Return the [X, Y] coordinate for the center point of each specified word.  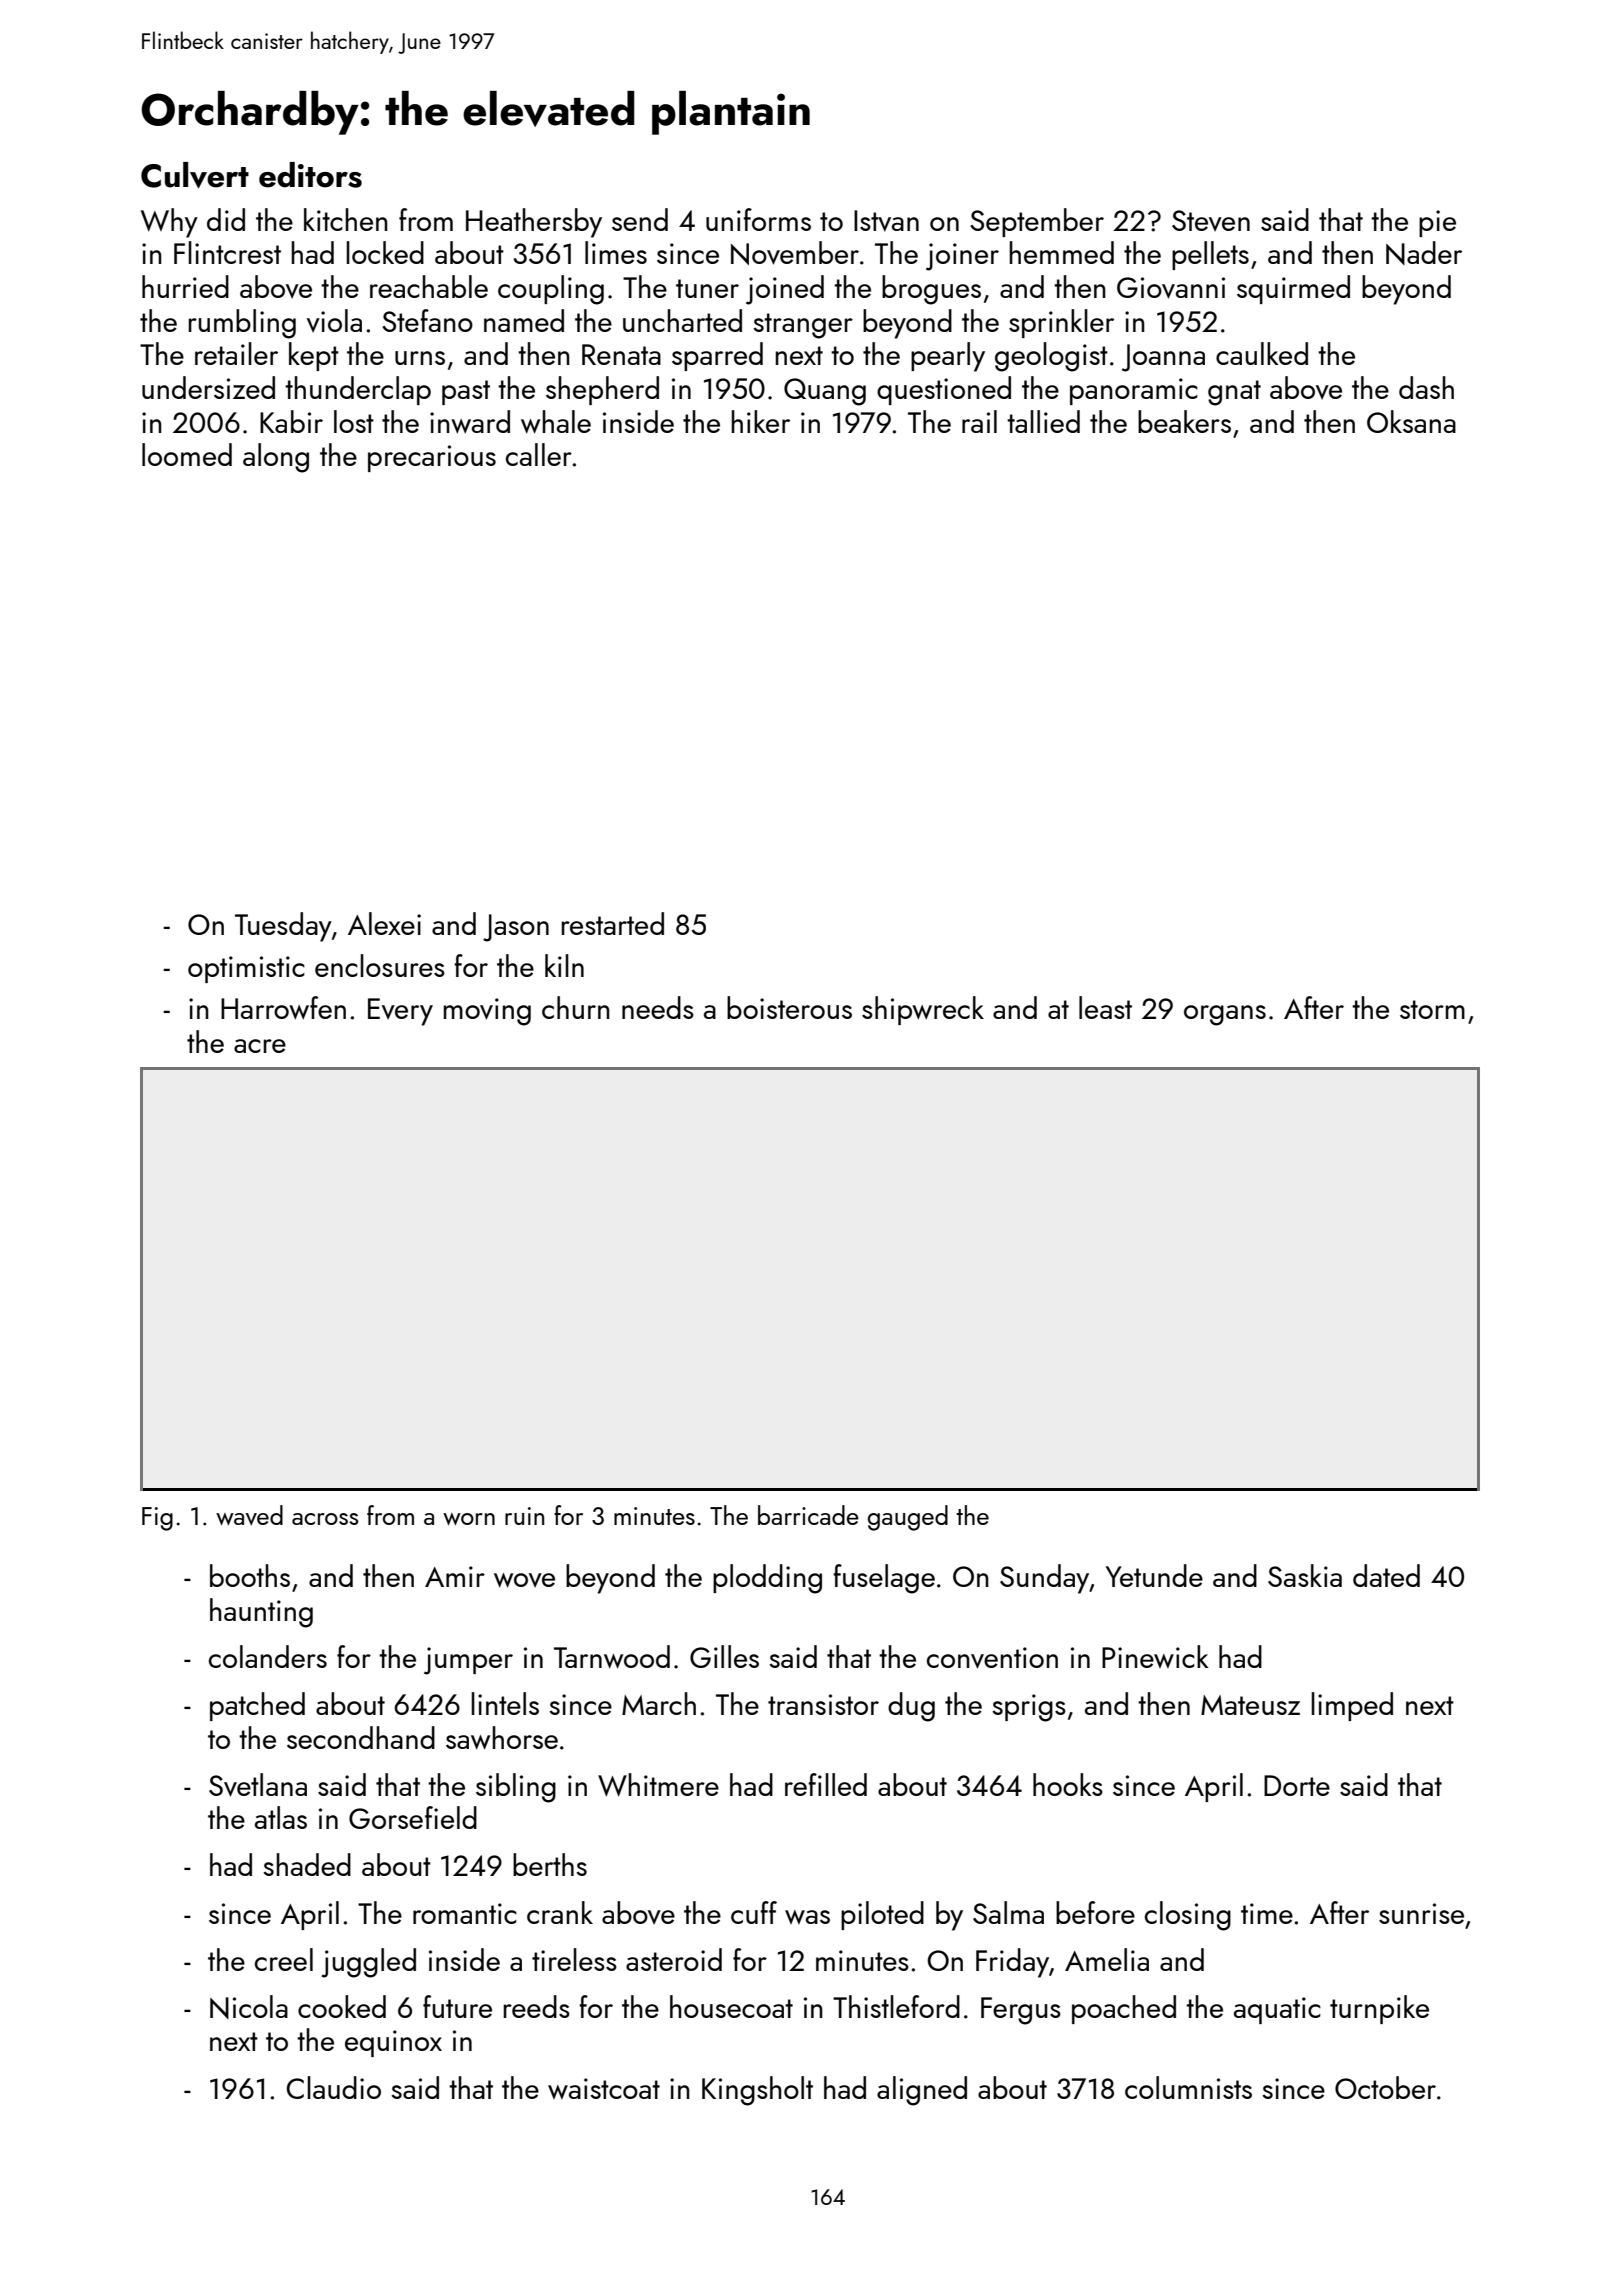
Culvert [195, 175]
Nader [1424, 253]
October [1385, 2087]
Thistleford [896, 2006]
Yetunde [1154, 1575]
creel [284, 1959]
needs [658, 1007]
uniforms [758, 219]
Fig [157, 1519]
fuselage [884, 1579]
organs [1225, 1015]
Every [400, 1012]
